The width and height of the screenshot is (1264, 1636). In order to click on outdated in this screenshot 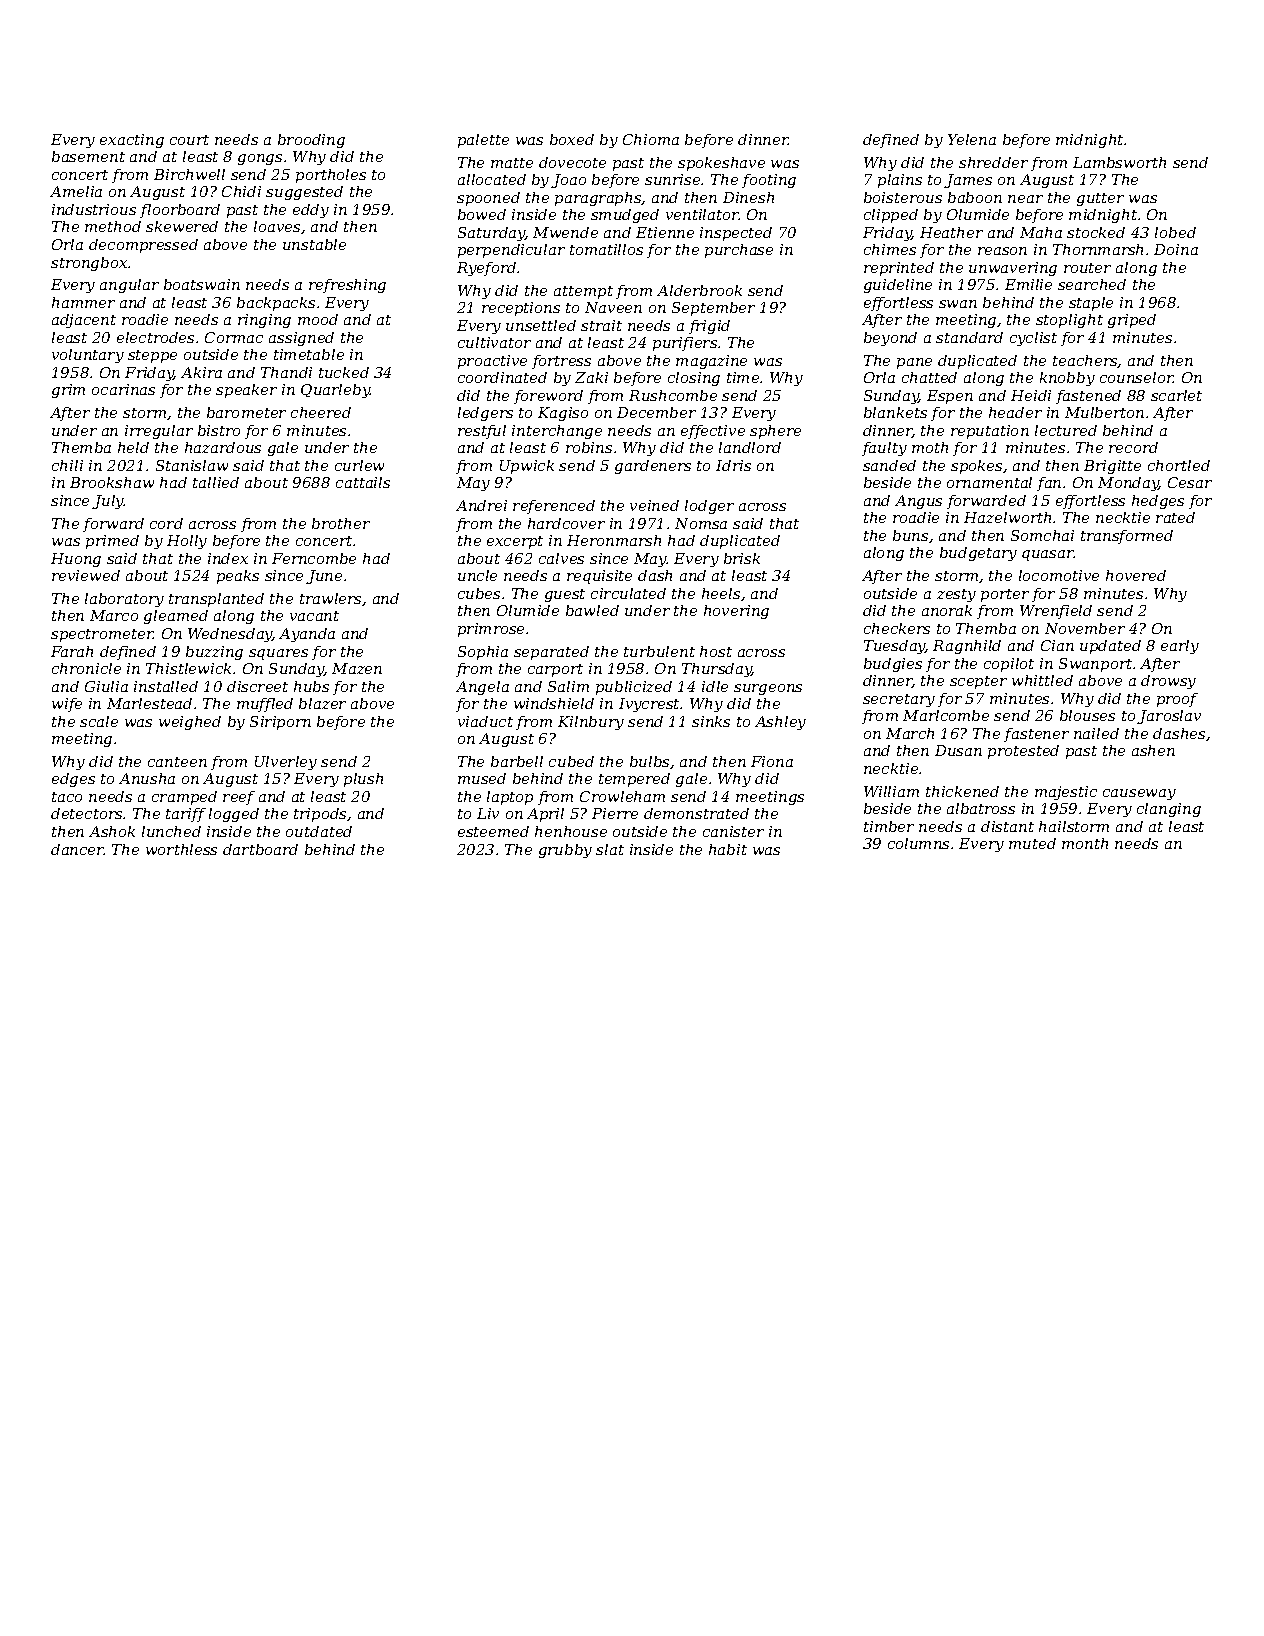, I will do `click(319, 831)`.
